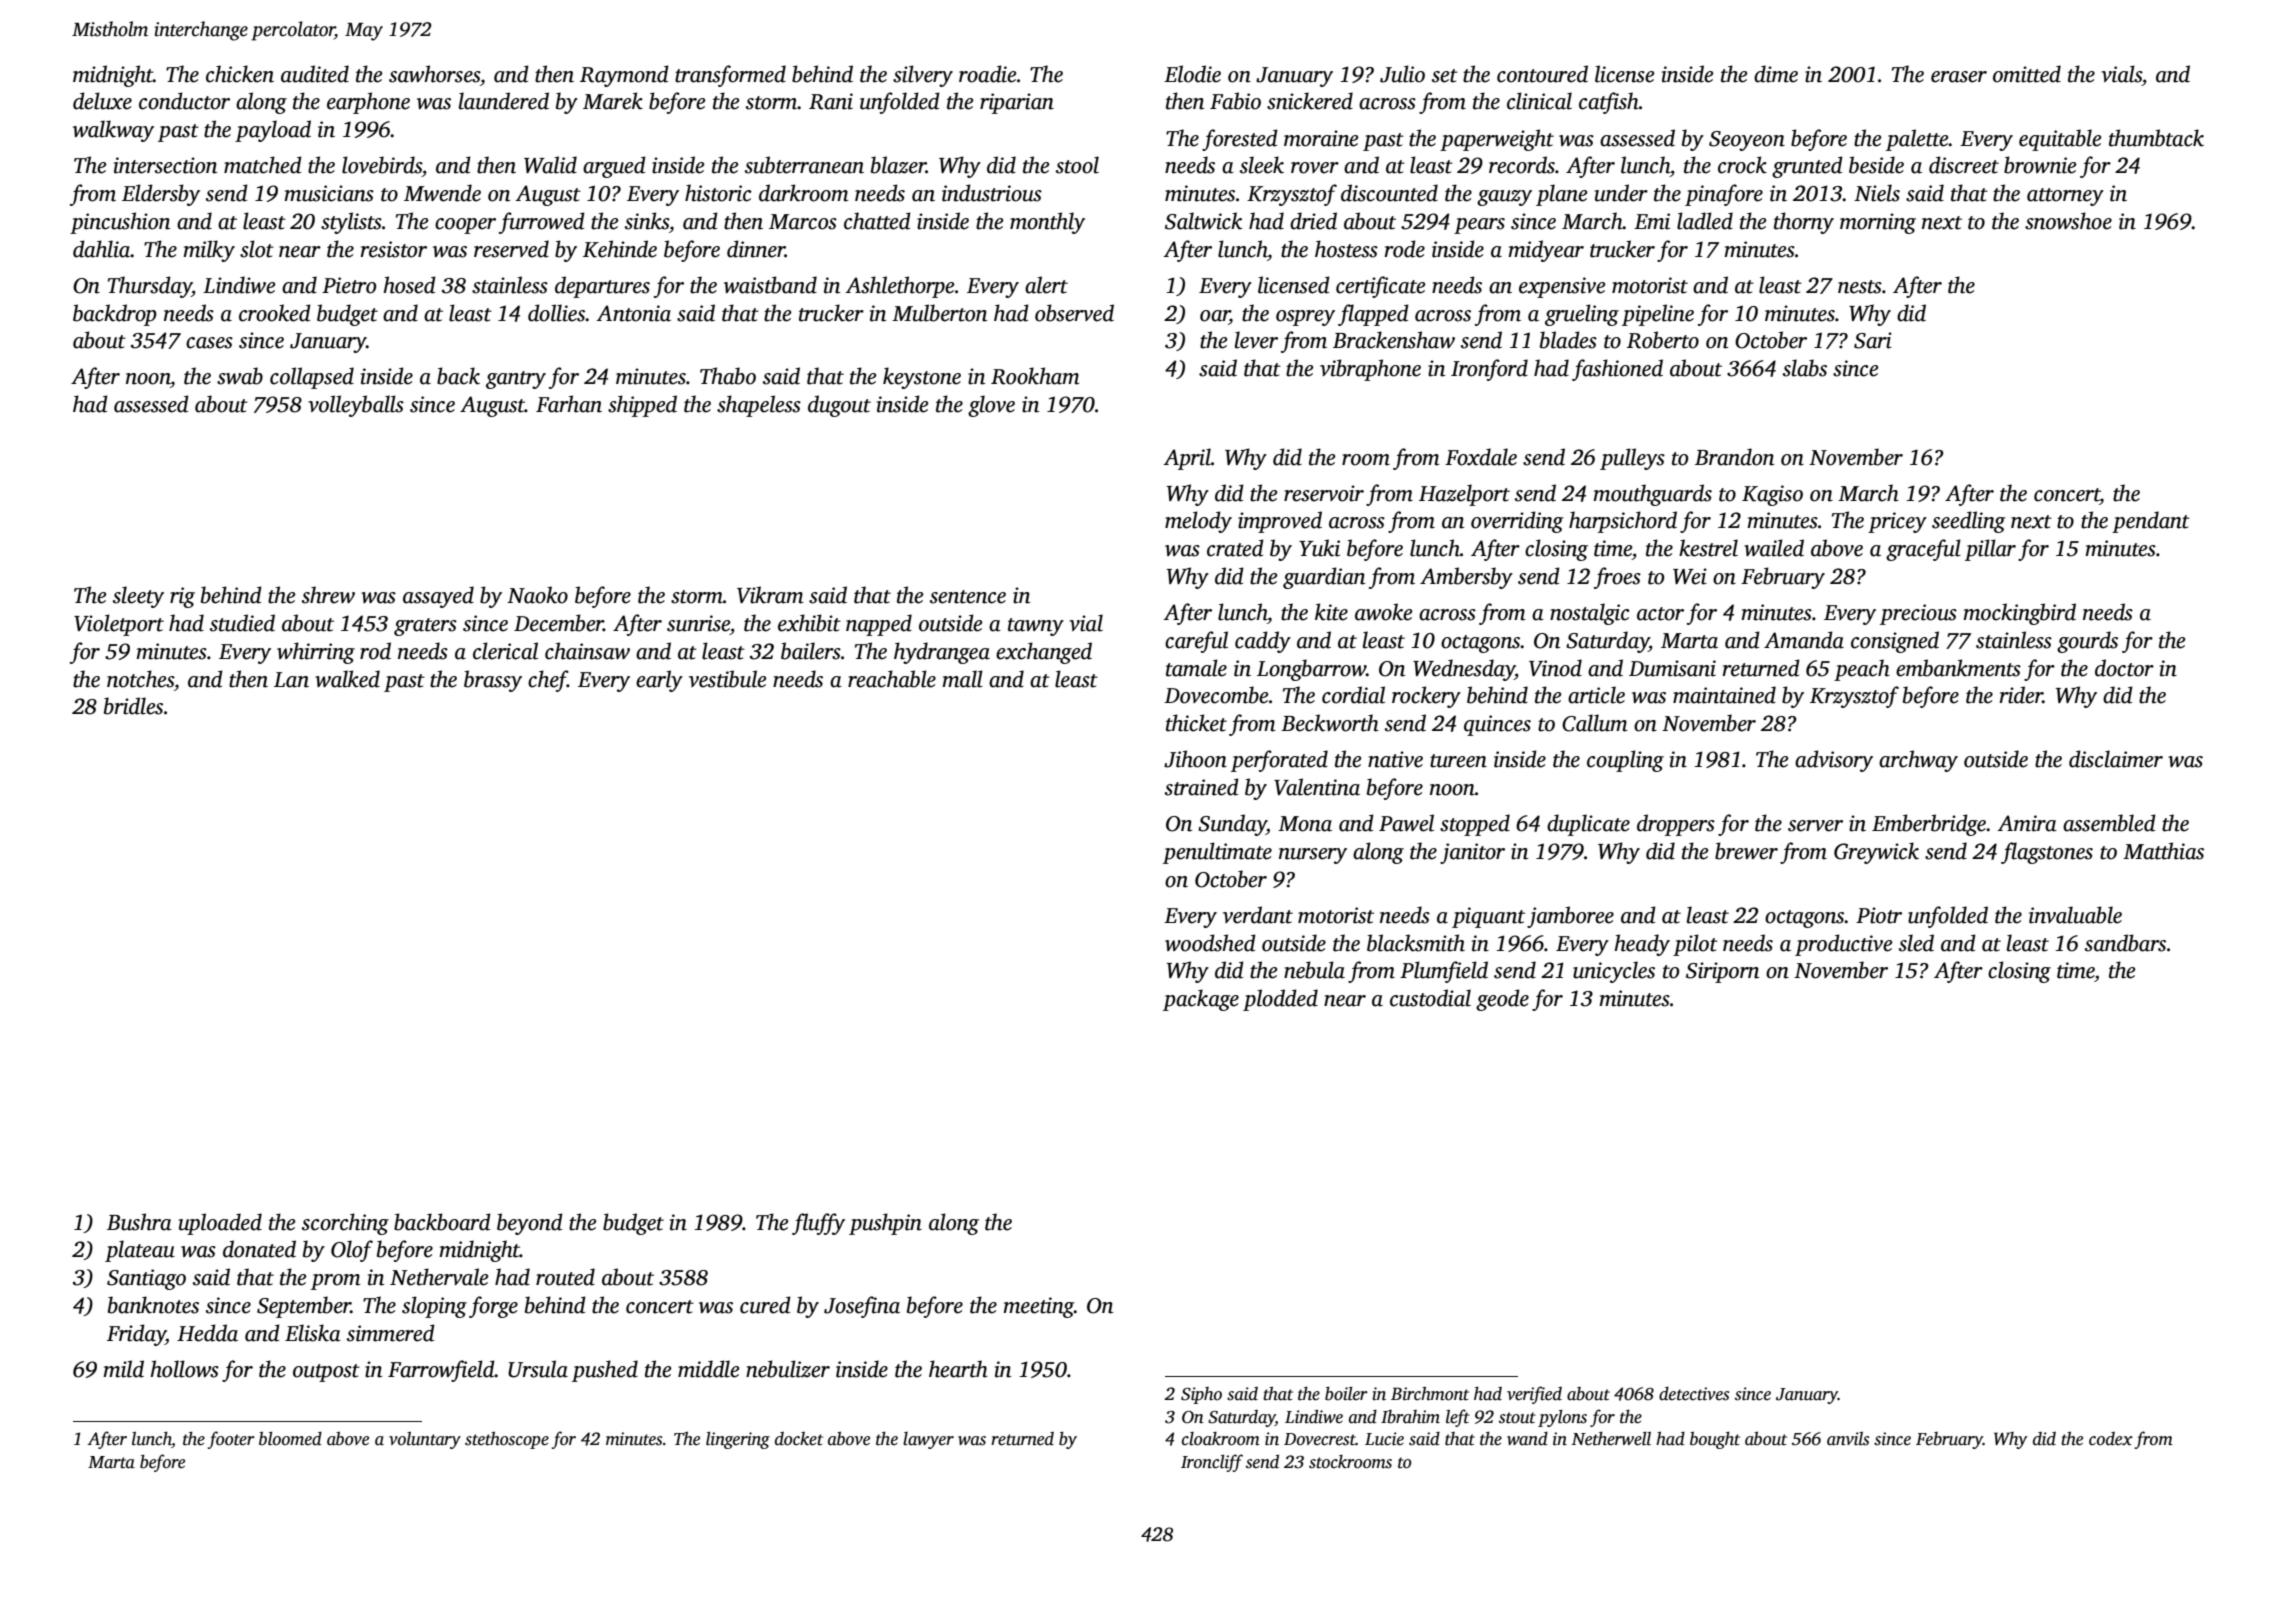 This screenshot has width=2282, height=1614. What do you see at coordinates (1722, 972) in the screenshot?
I see `Siriporn` at bounding box center [1722, 972].
